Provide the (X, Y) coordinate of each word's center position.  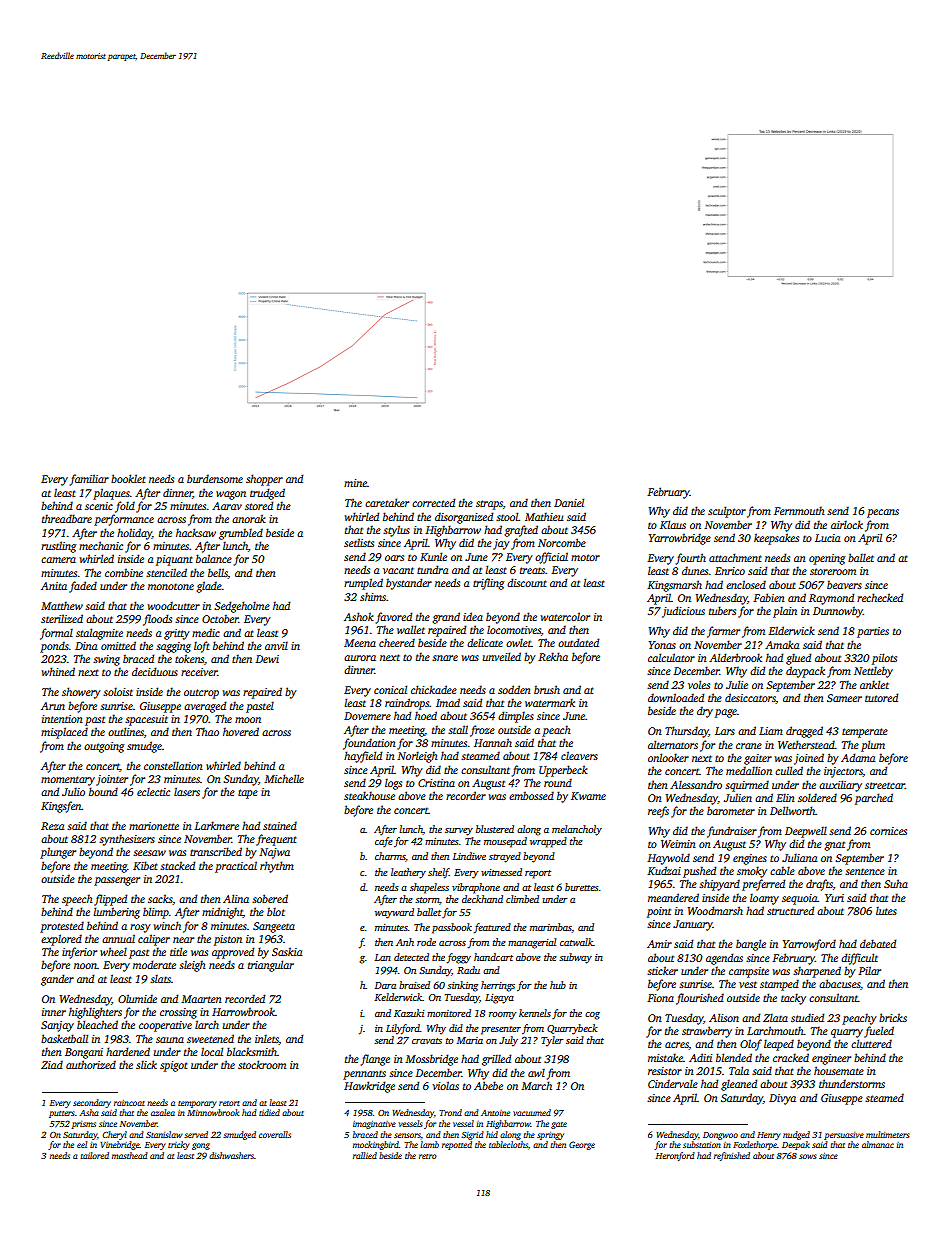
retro (428, 1156)
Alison (724, 1017)
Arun (53, 706)
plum (873, 746)
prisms (83, 1125)
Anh (405, 942)
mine (355, 483)
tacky (793, 999)
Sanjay (57, 1026)
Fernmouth (799, 510)
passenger (117, 881)
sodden (514, 689)
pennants (364, 1075)
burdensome (215, 478)
